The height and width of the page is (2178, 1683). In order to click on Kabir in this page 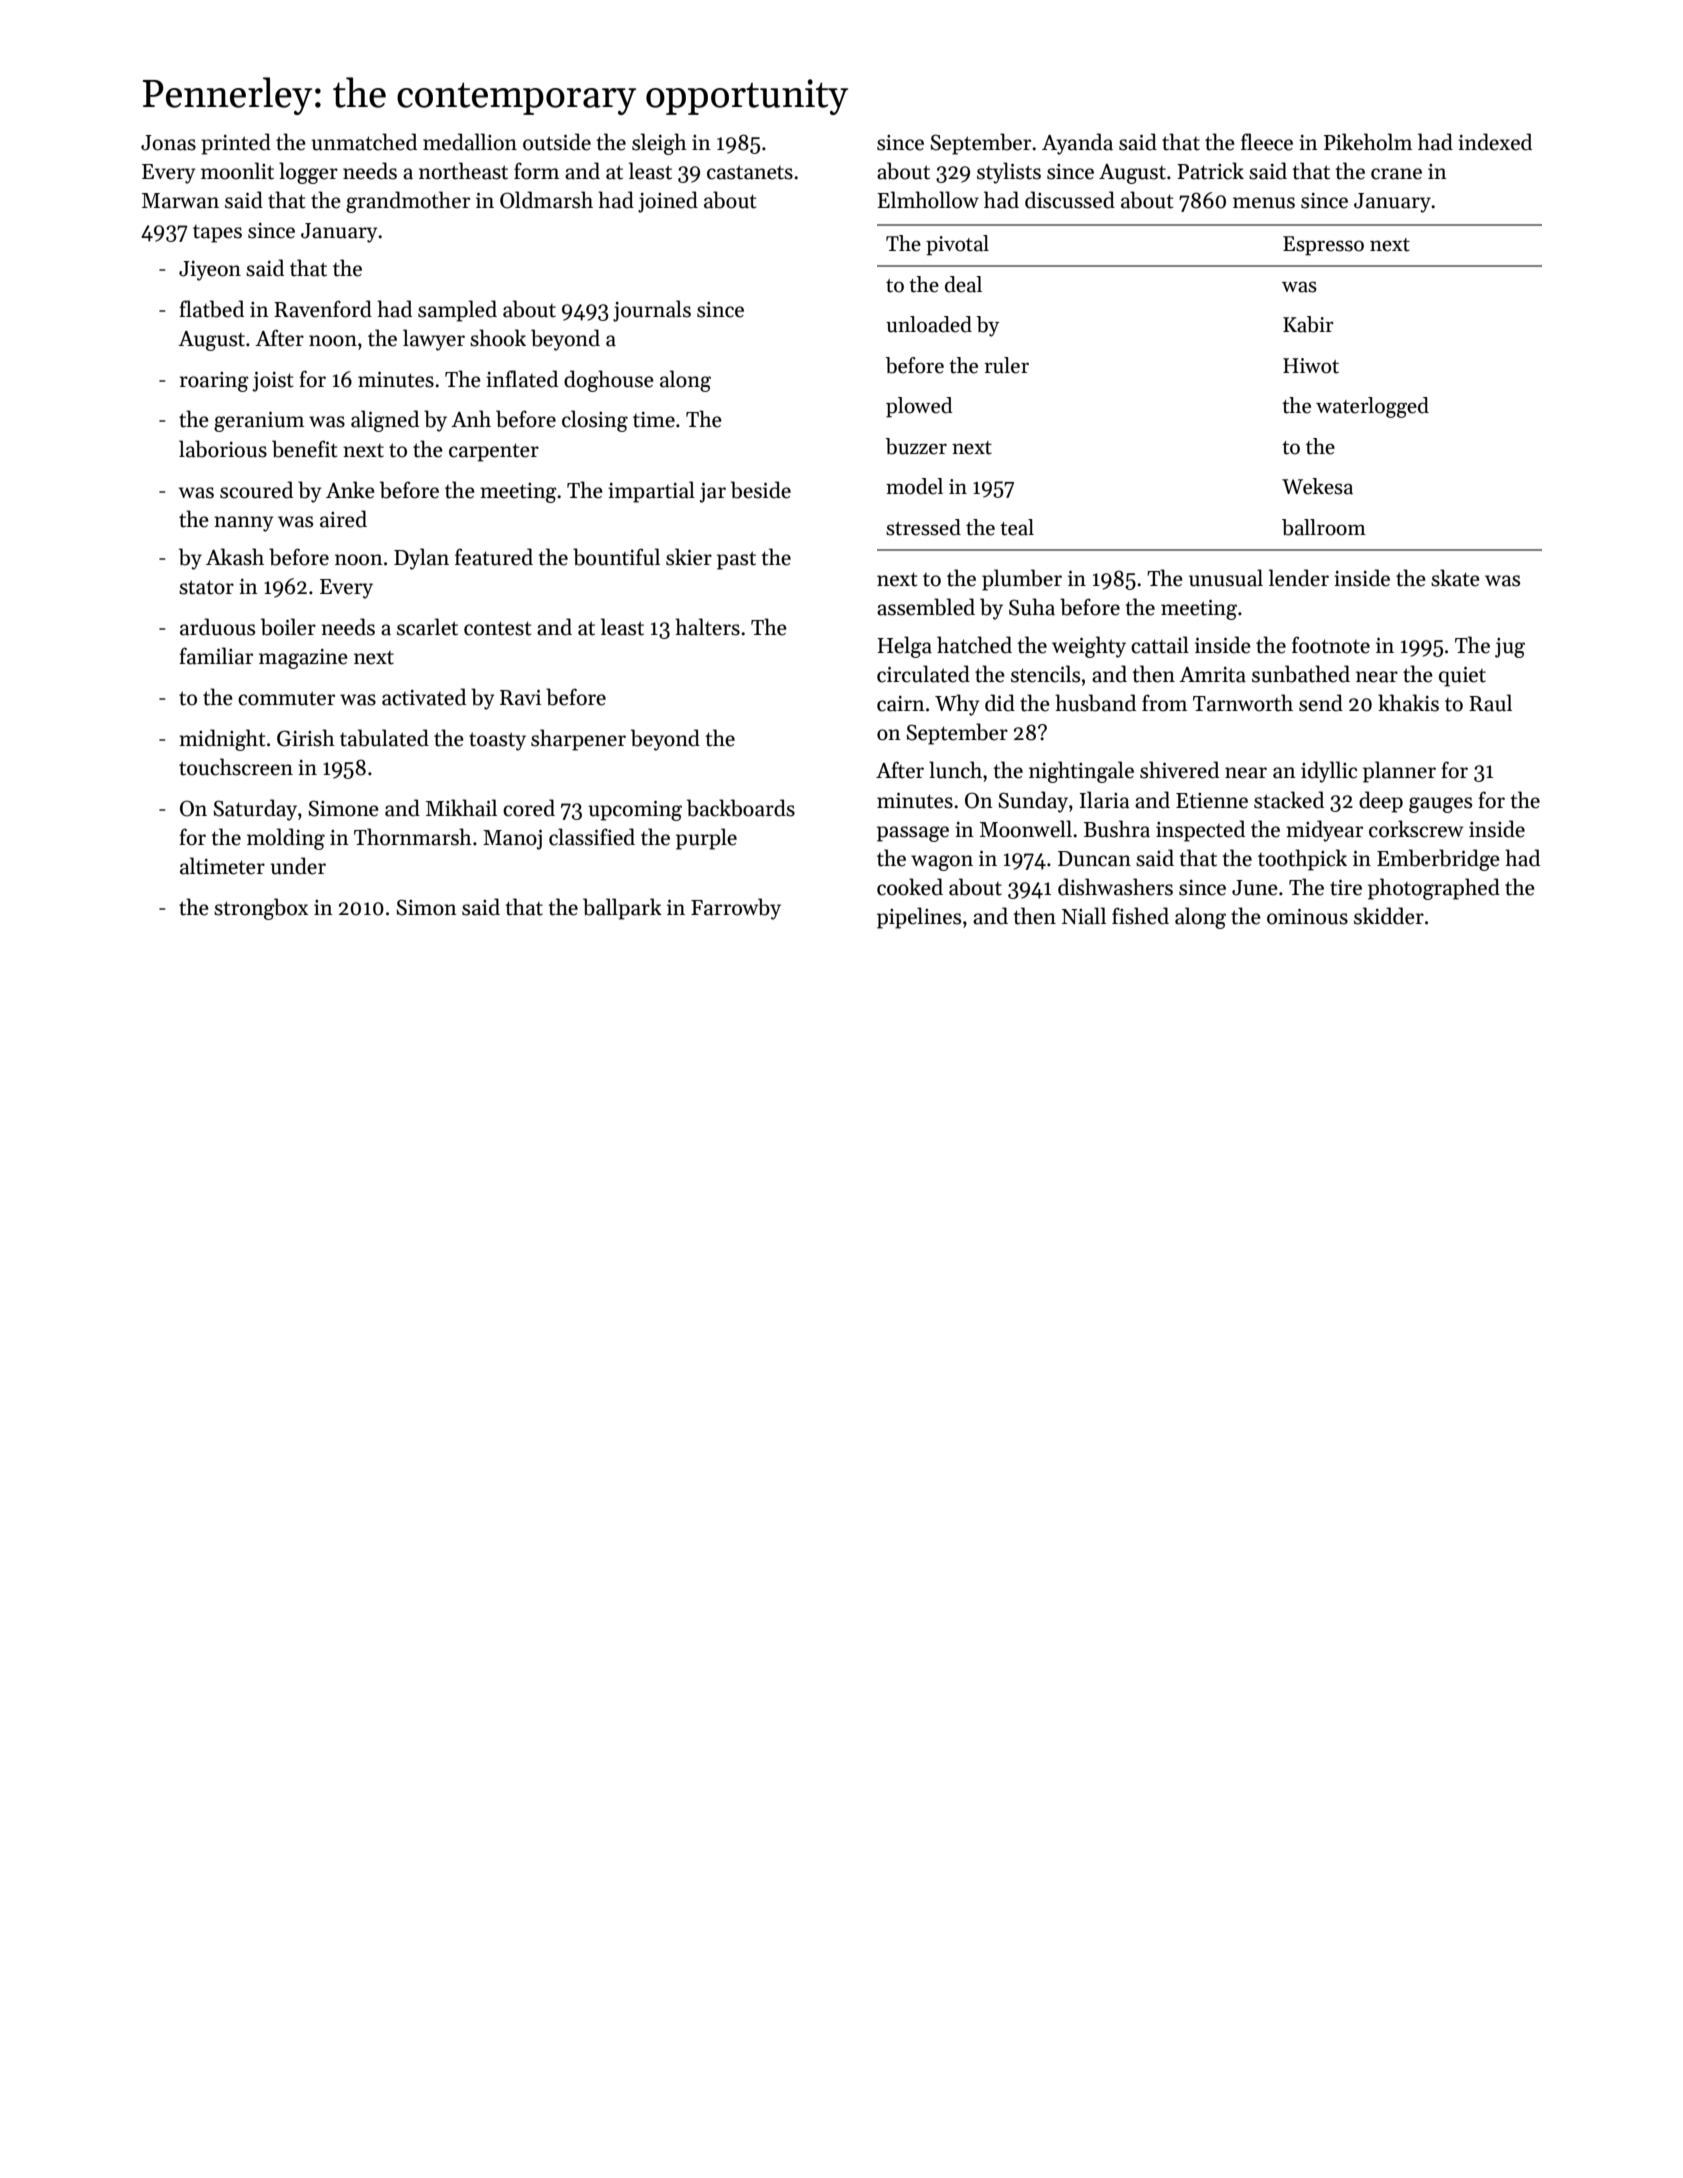, I will do `click(1308, 324)`.
